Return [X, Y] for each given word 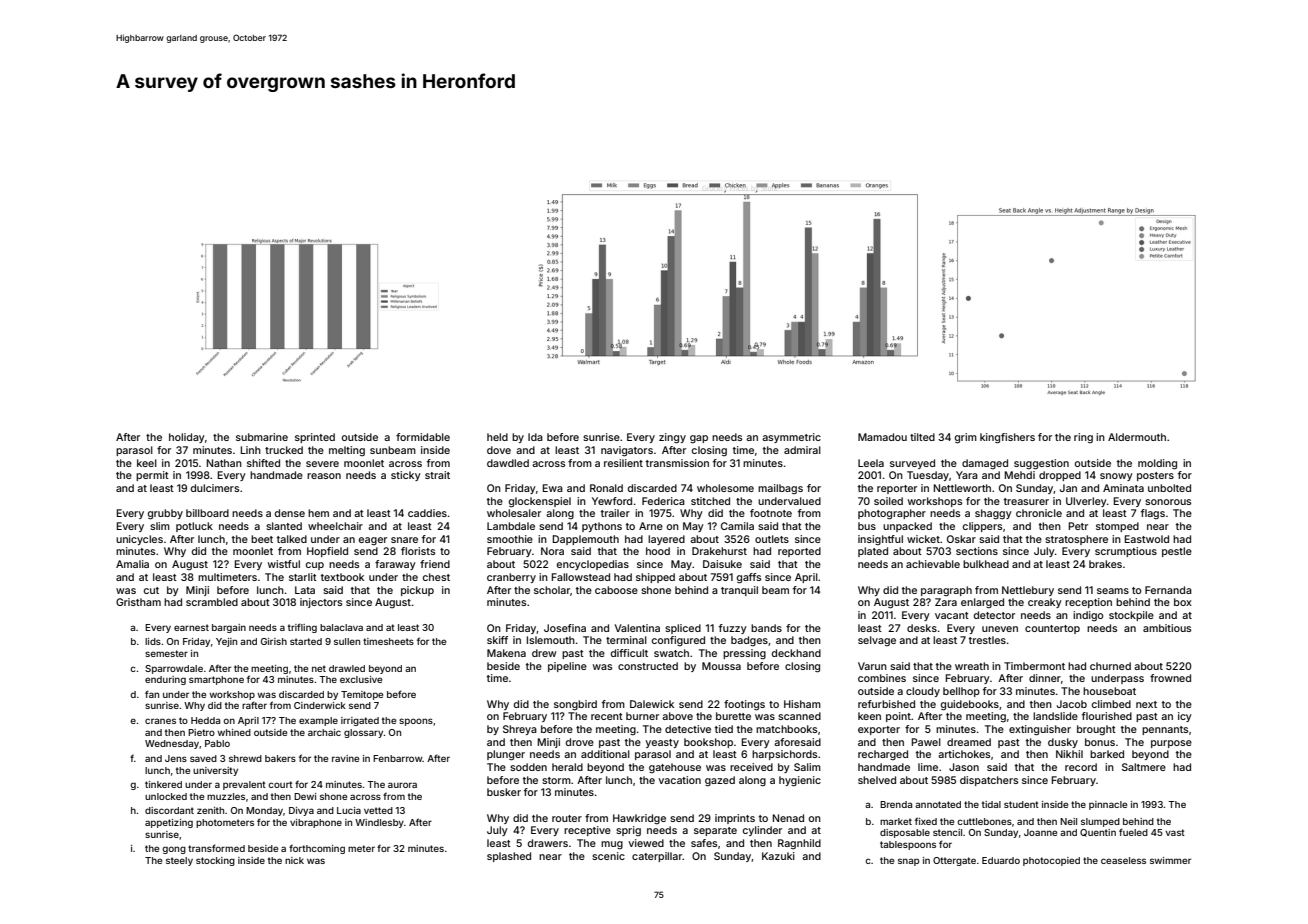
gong [174, 850]
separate [715, 831]
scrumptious [1126, 552]
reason [324, 476]
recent [607, 716]
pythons [602, 527]
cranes [160, 721]
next [1146, 704]
